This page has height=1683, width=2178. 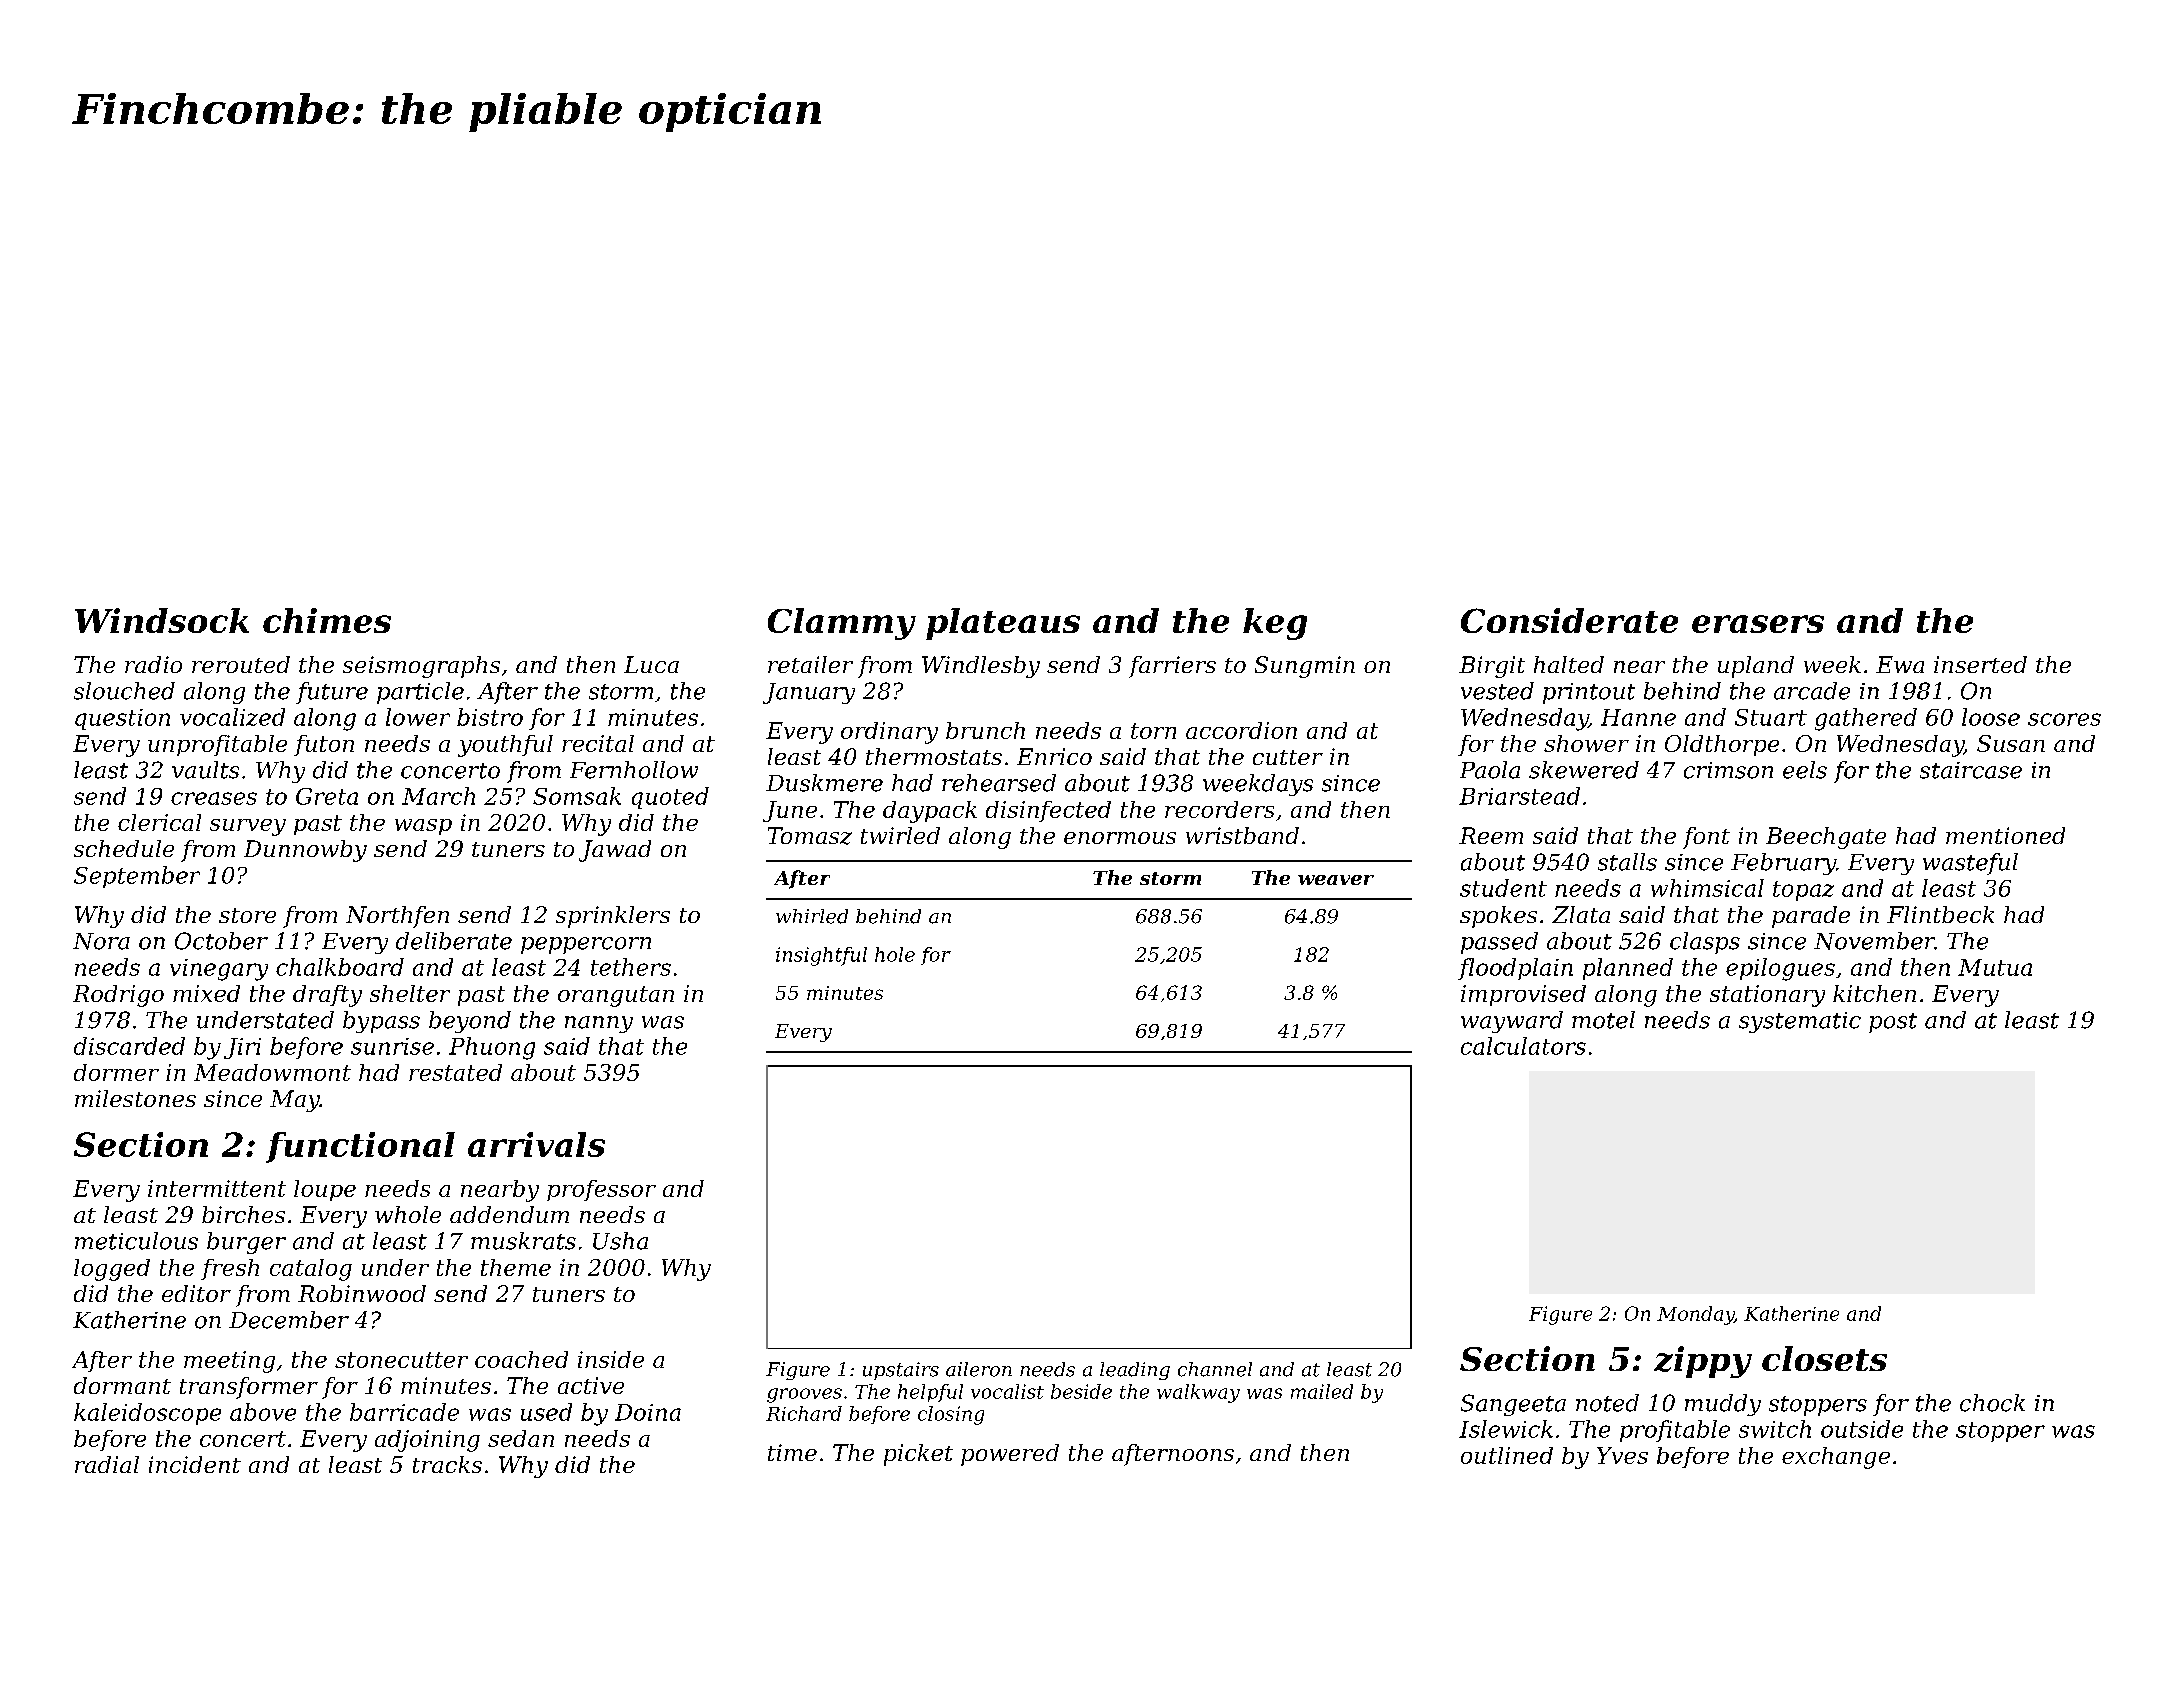 I want to click on inserted, so click(x=1980, y=664).
